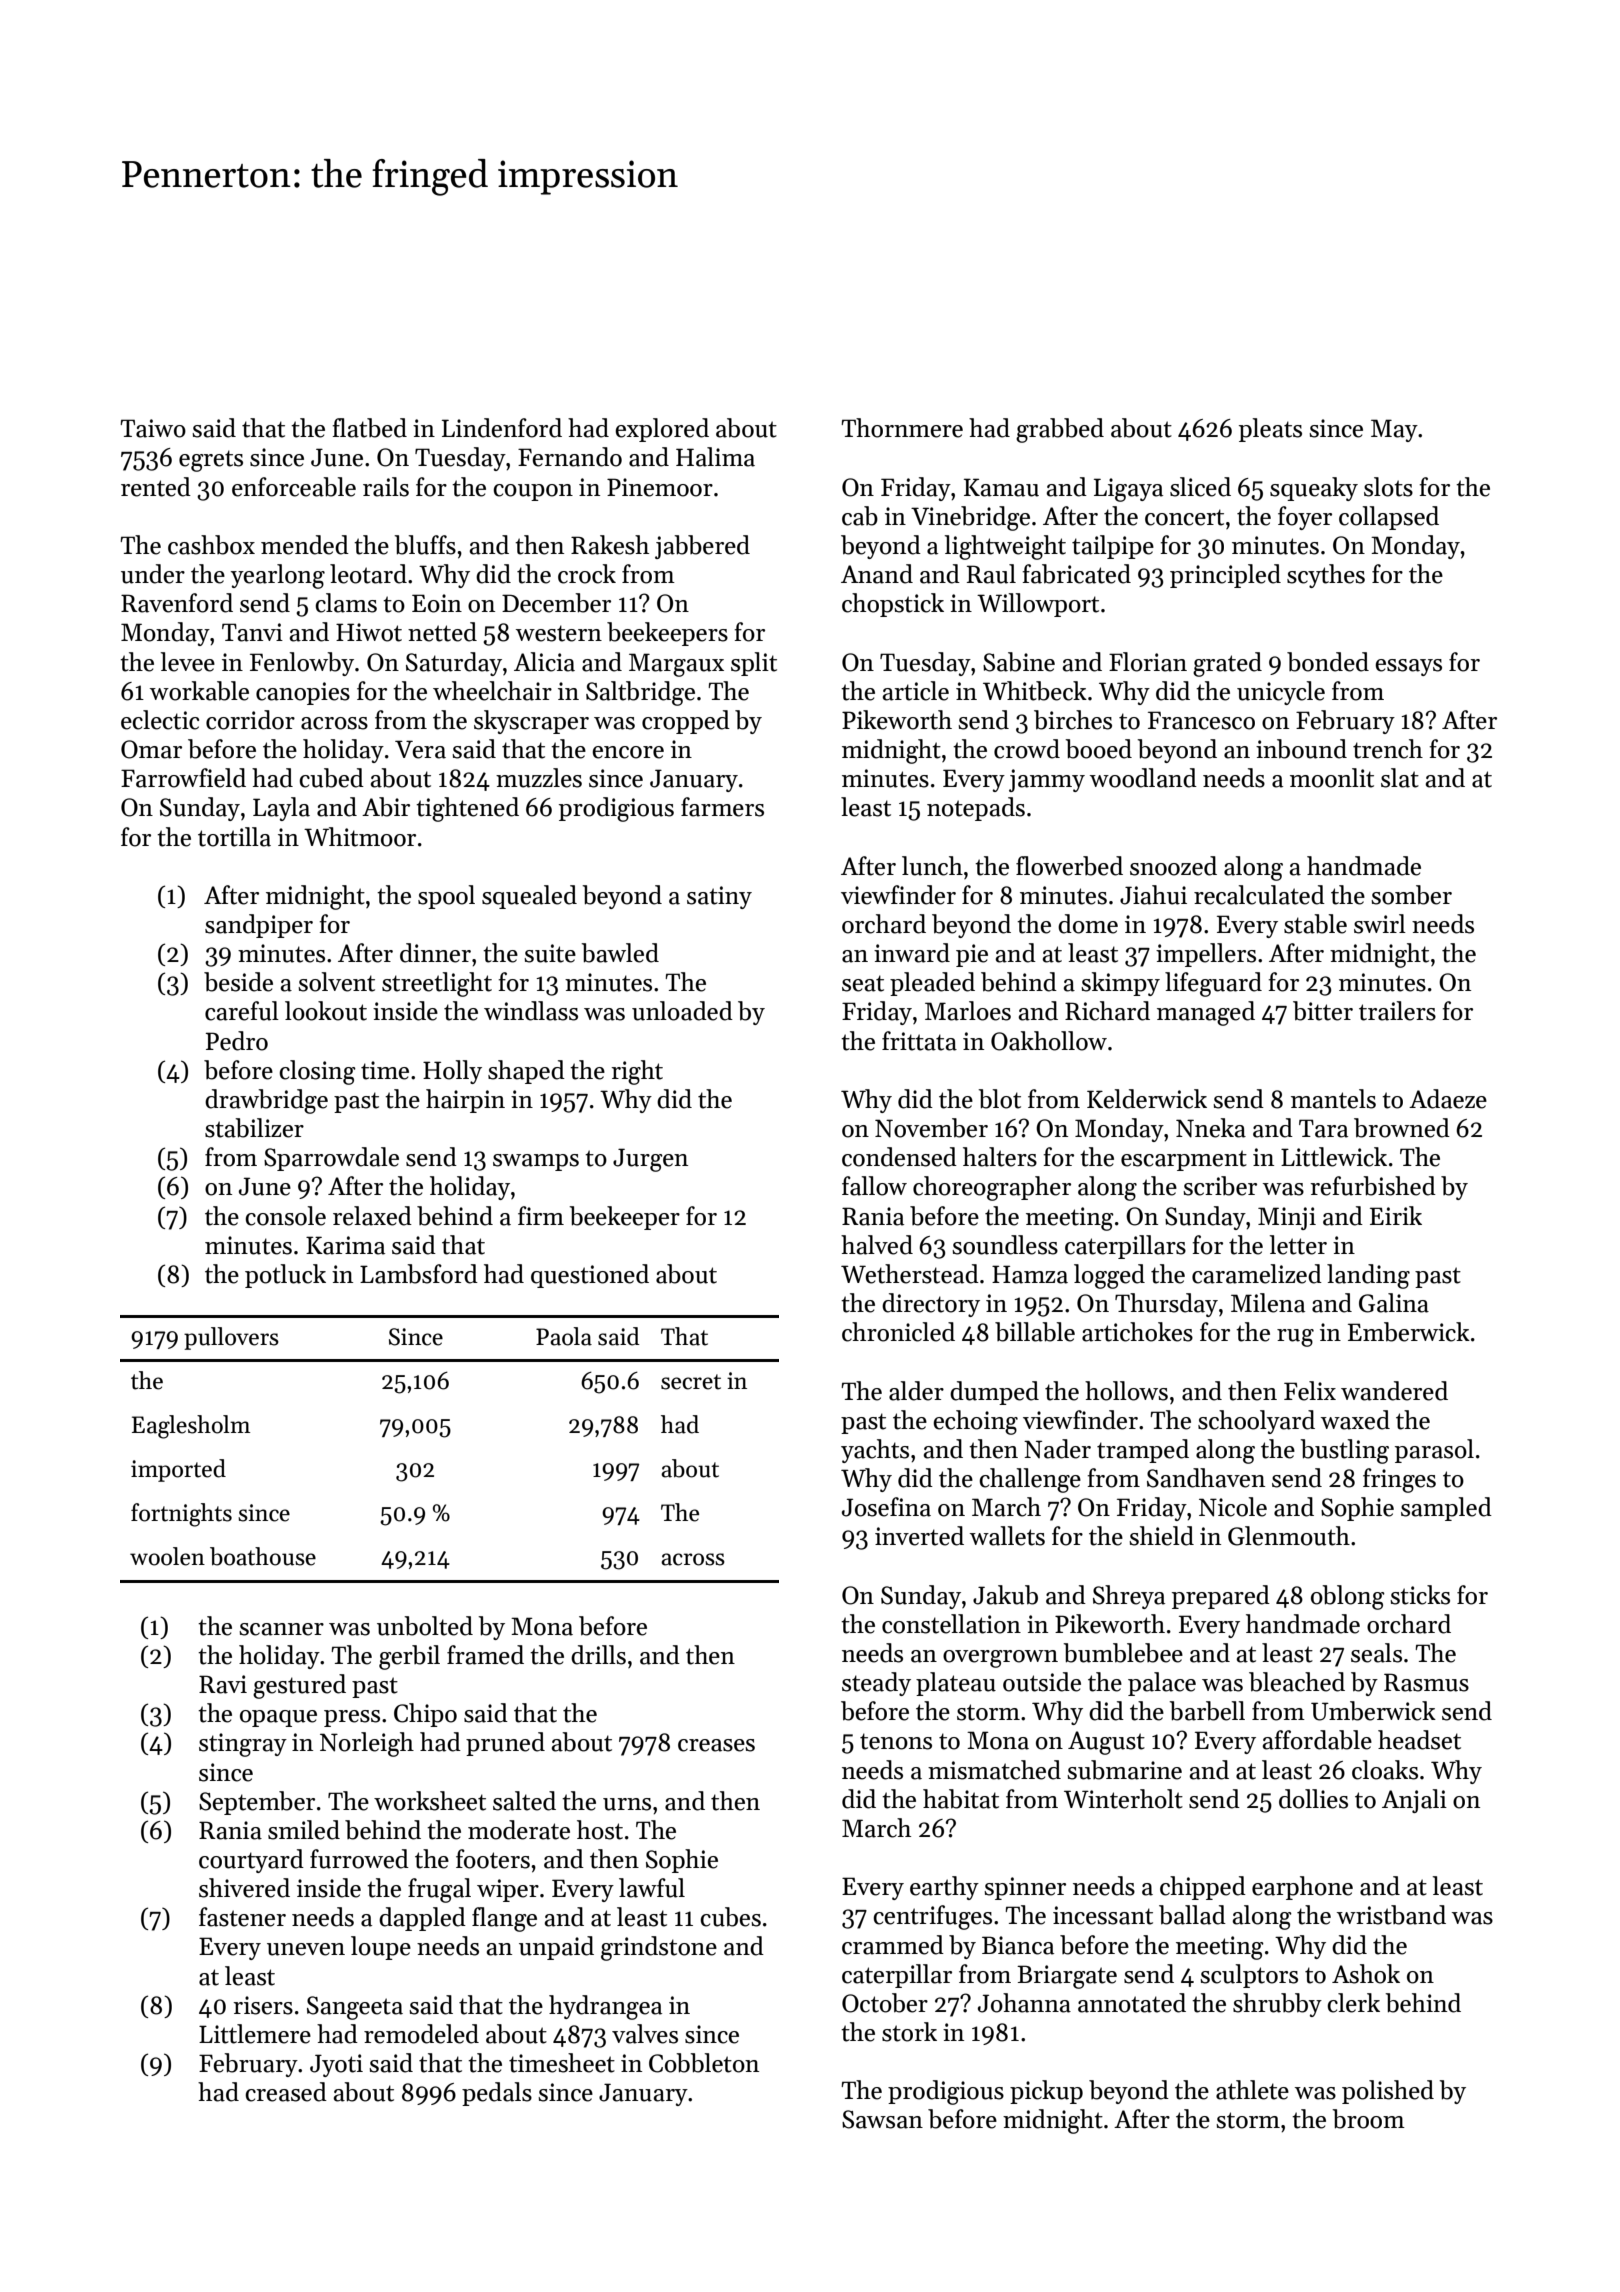  Describe the element at coordinates (286, 2092) in the screenshot. I see `creased` at that location.
